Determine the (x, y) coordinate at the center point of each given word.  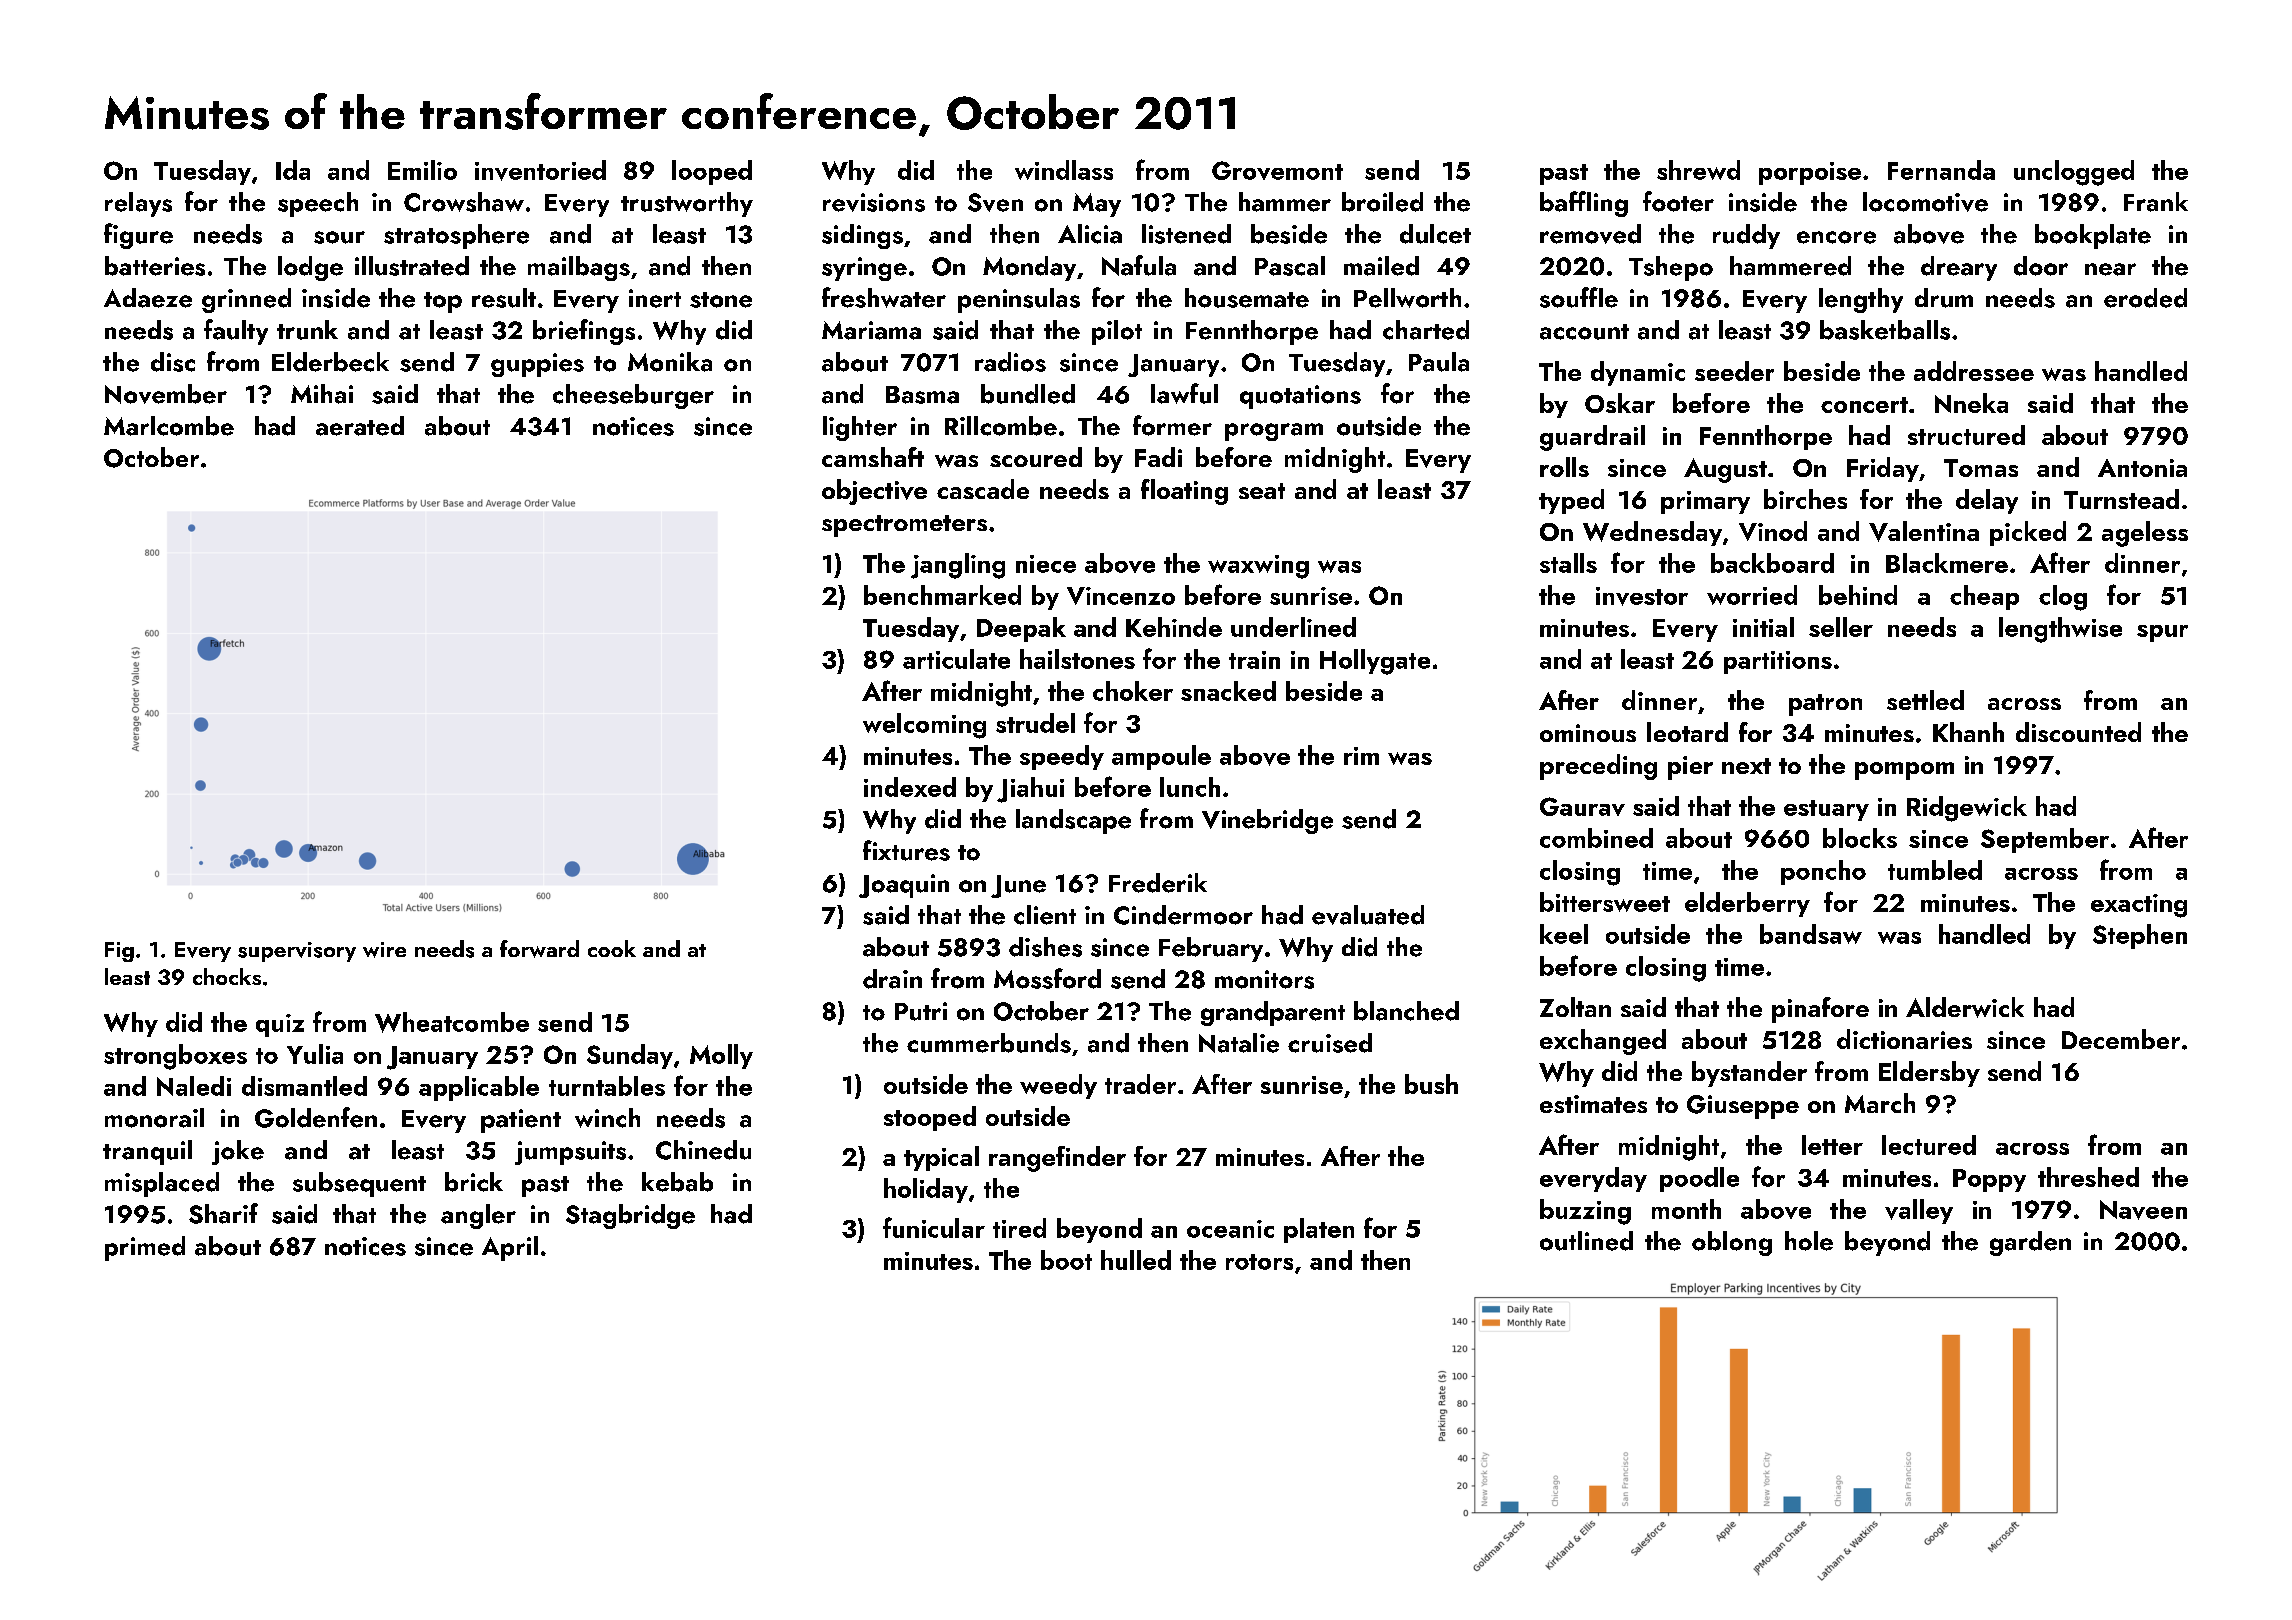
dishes (1045, 947)
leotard (1687, 732)
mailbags (579, 268)
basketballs (1885, 330)
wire (384, 950)
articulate (956, 659)
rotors (1259, 1262)
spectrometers (904, 526)
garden (2030, 1243)
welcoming (924, 726)
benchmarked (942, 595)
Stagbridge (630, 1216)
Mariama (871, 330)
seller (1841, 627)
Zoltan (1575, 1007)
